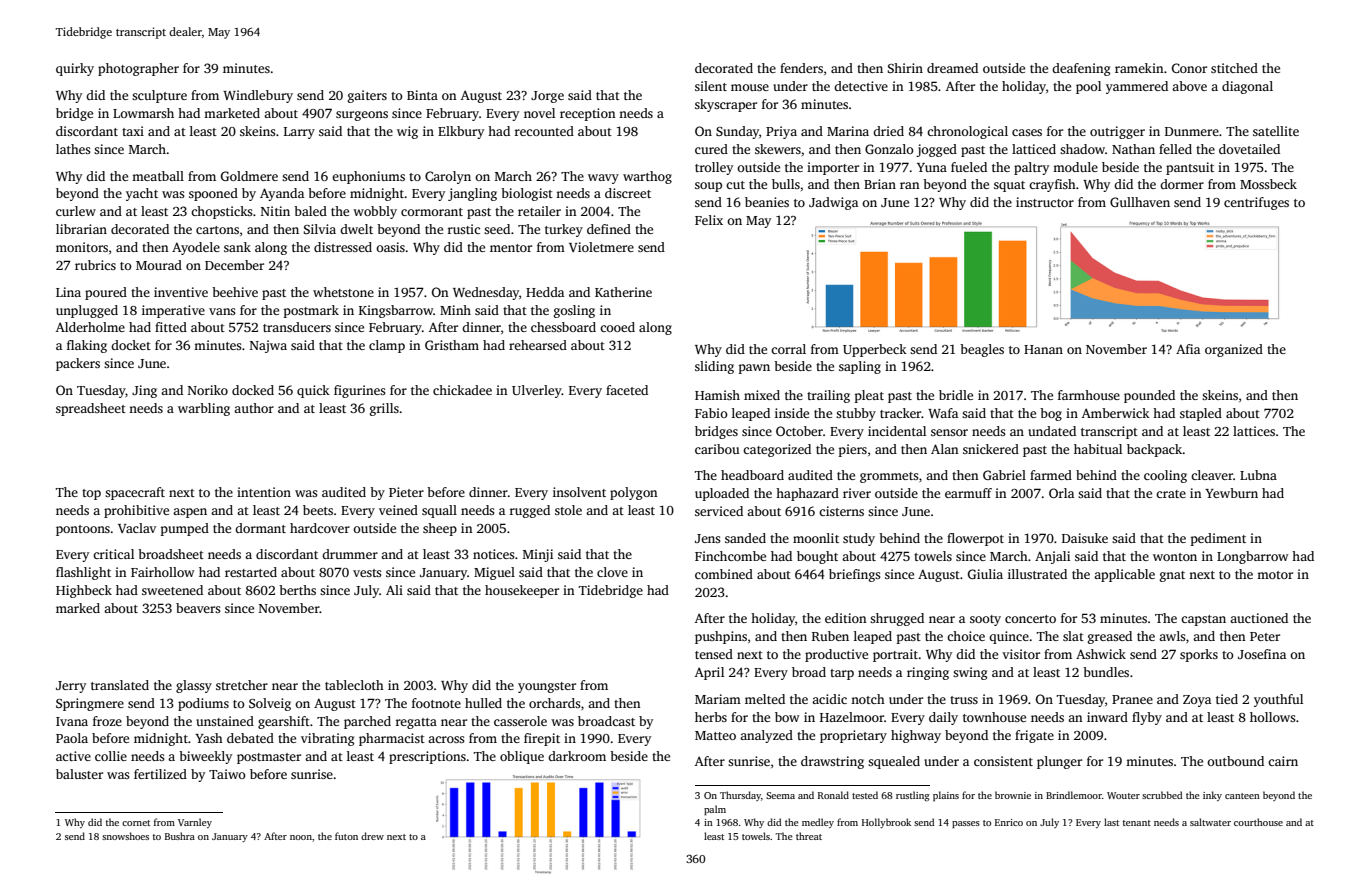 The height and width of the screenshot is (887, 1372). What do you see at coordinates (869, 396) in the screenshot?
I see `pleat` at bounding box center [869, 396].
